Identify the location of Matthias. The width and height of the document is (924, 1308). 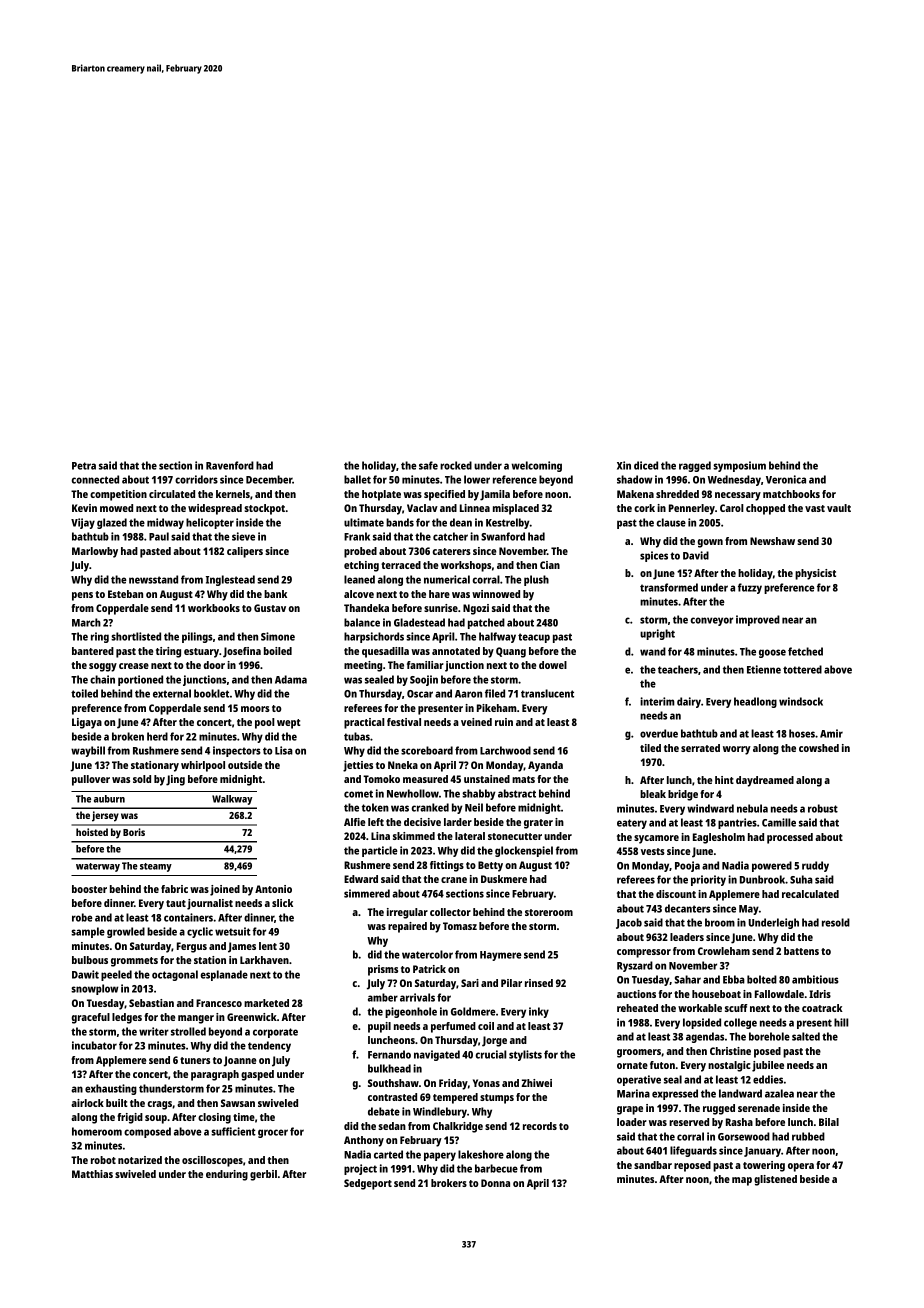
(92, 1174).
